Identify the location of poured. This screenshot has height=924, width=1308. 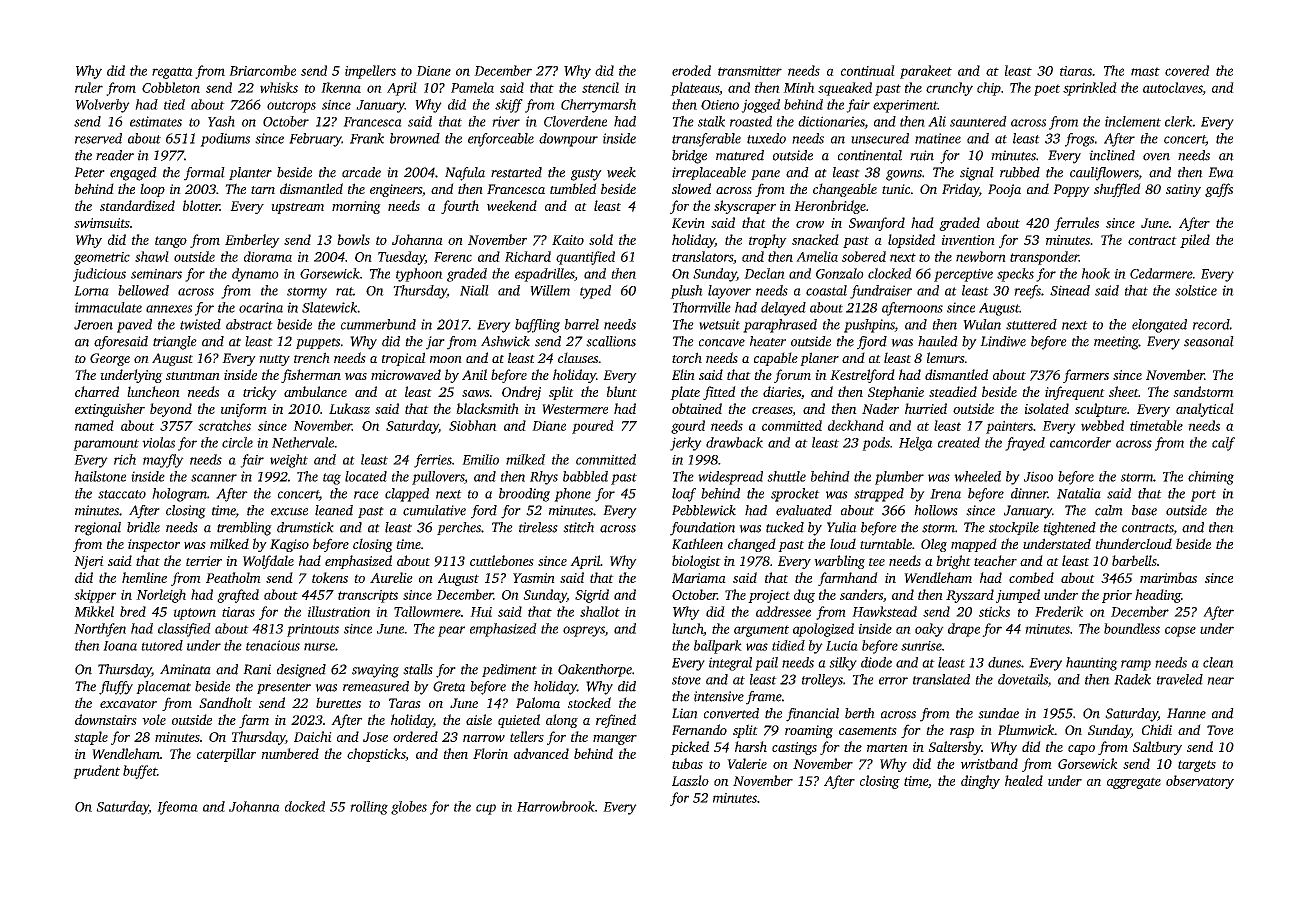
(593, 427).
